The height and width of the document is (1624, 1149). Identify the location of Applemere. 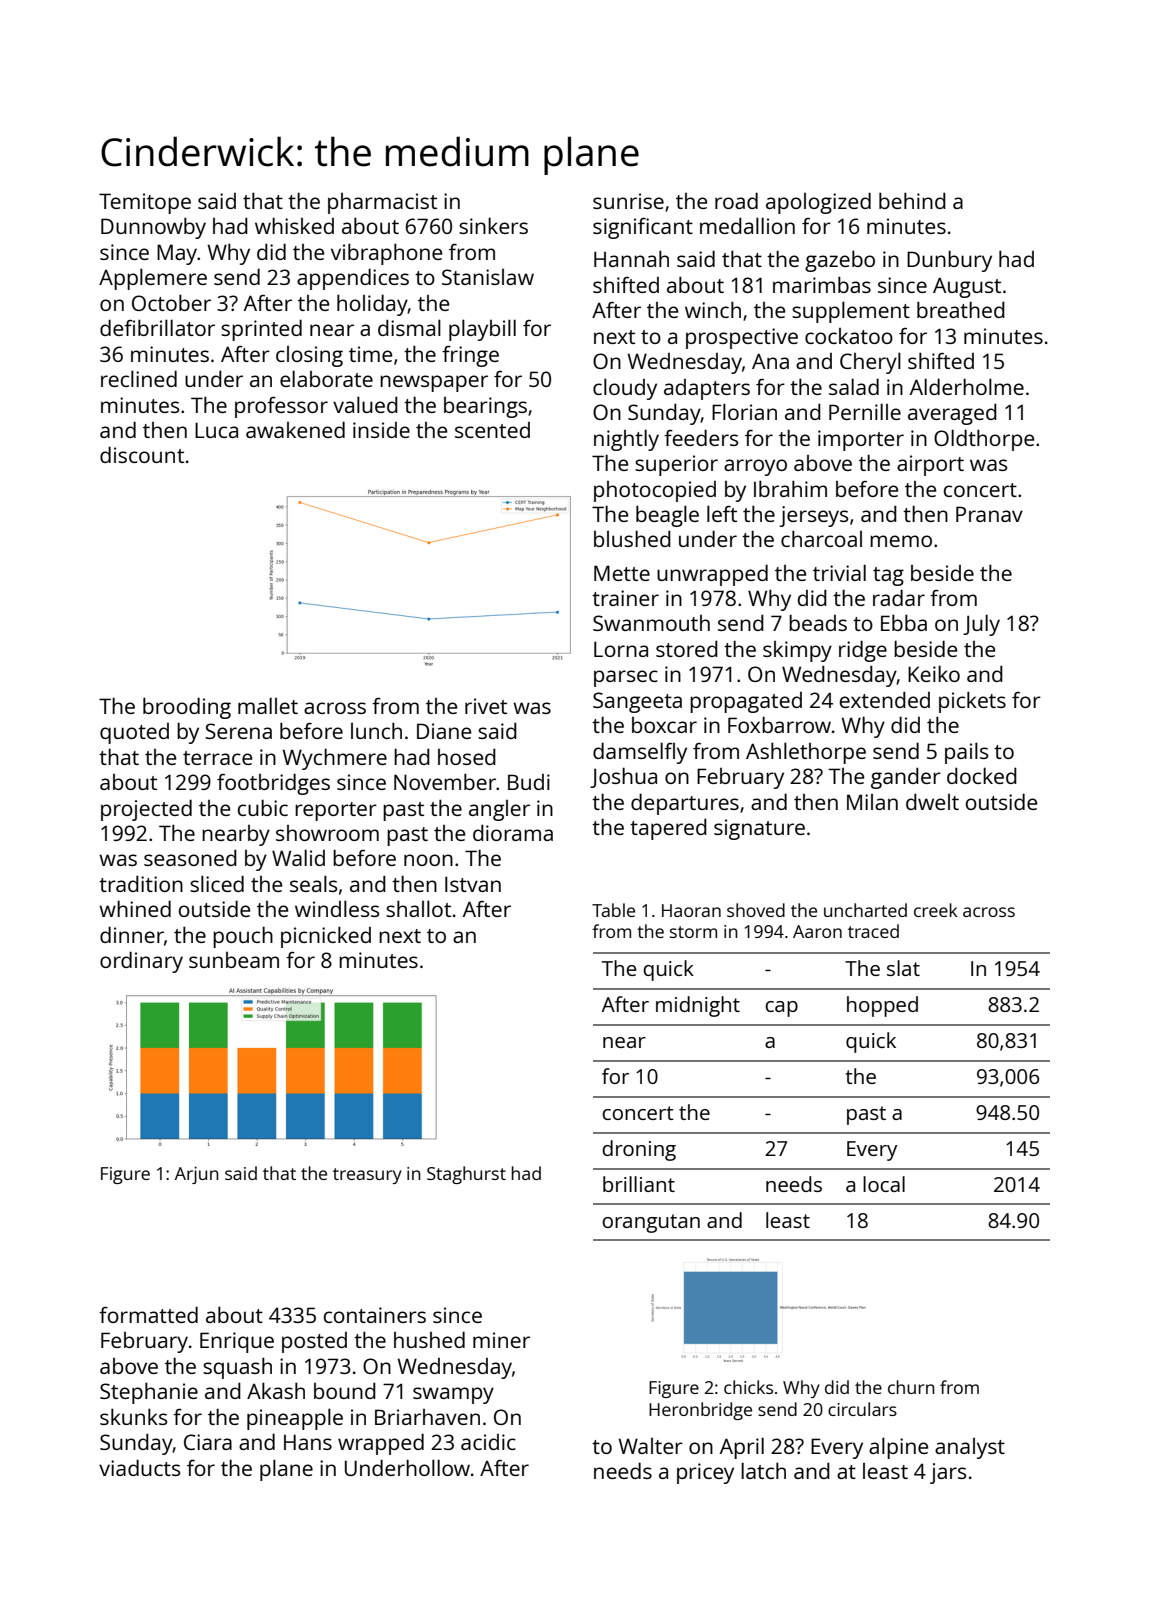
(153, 279).
